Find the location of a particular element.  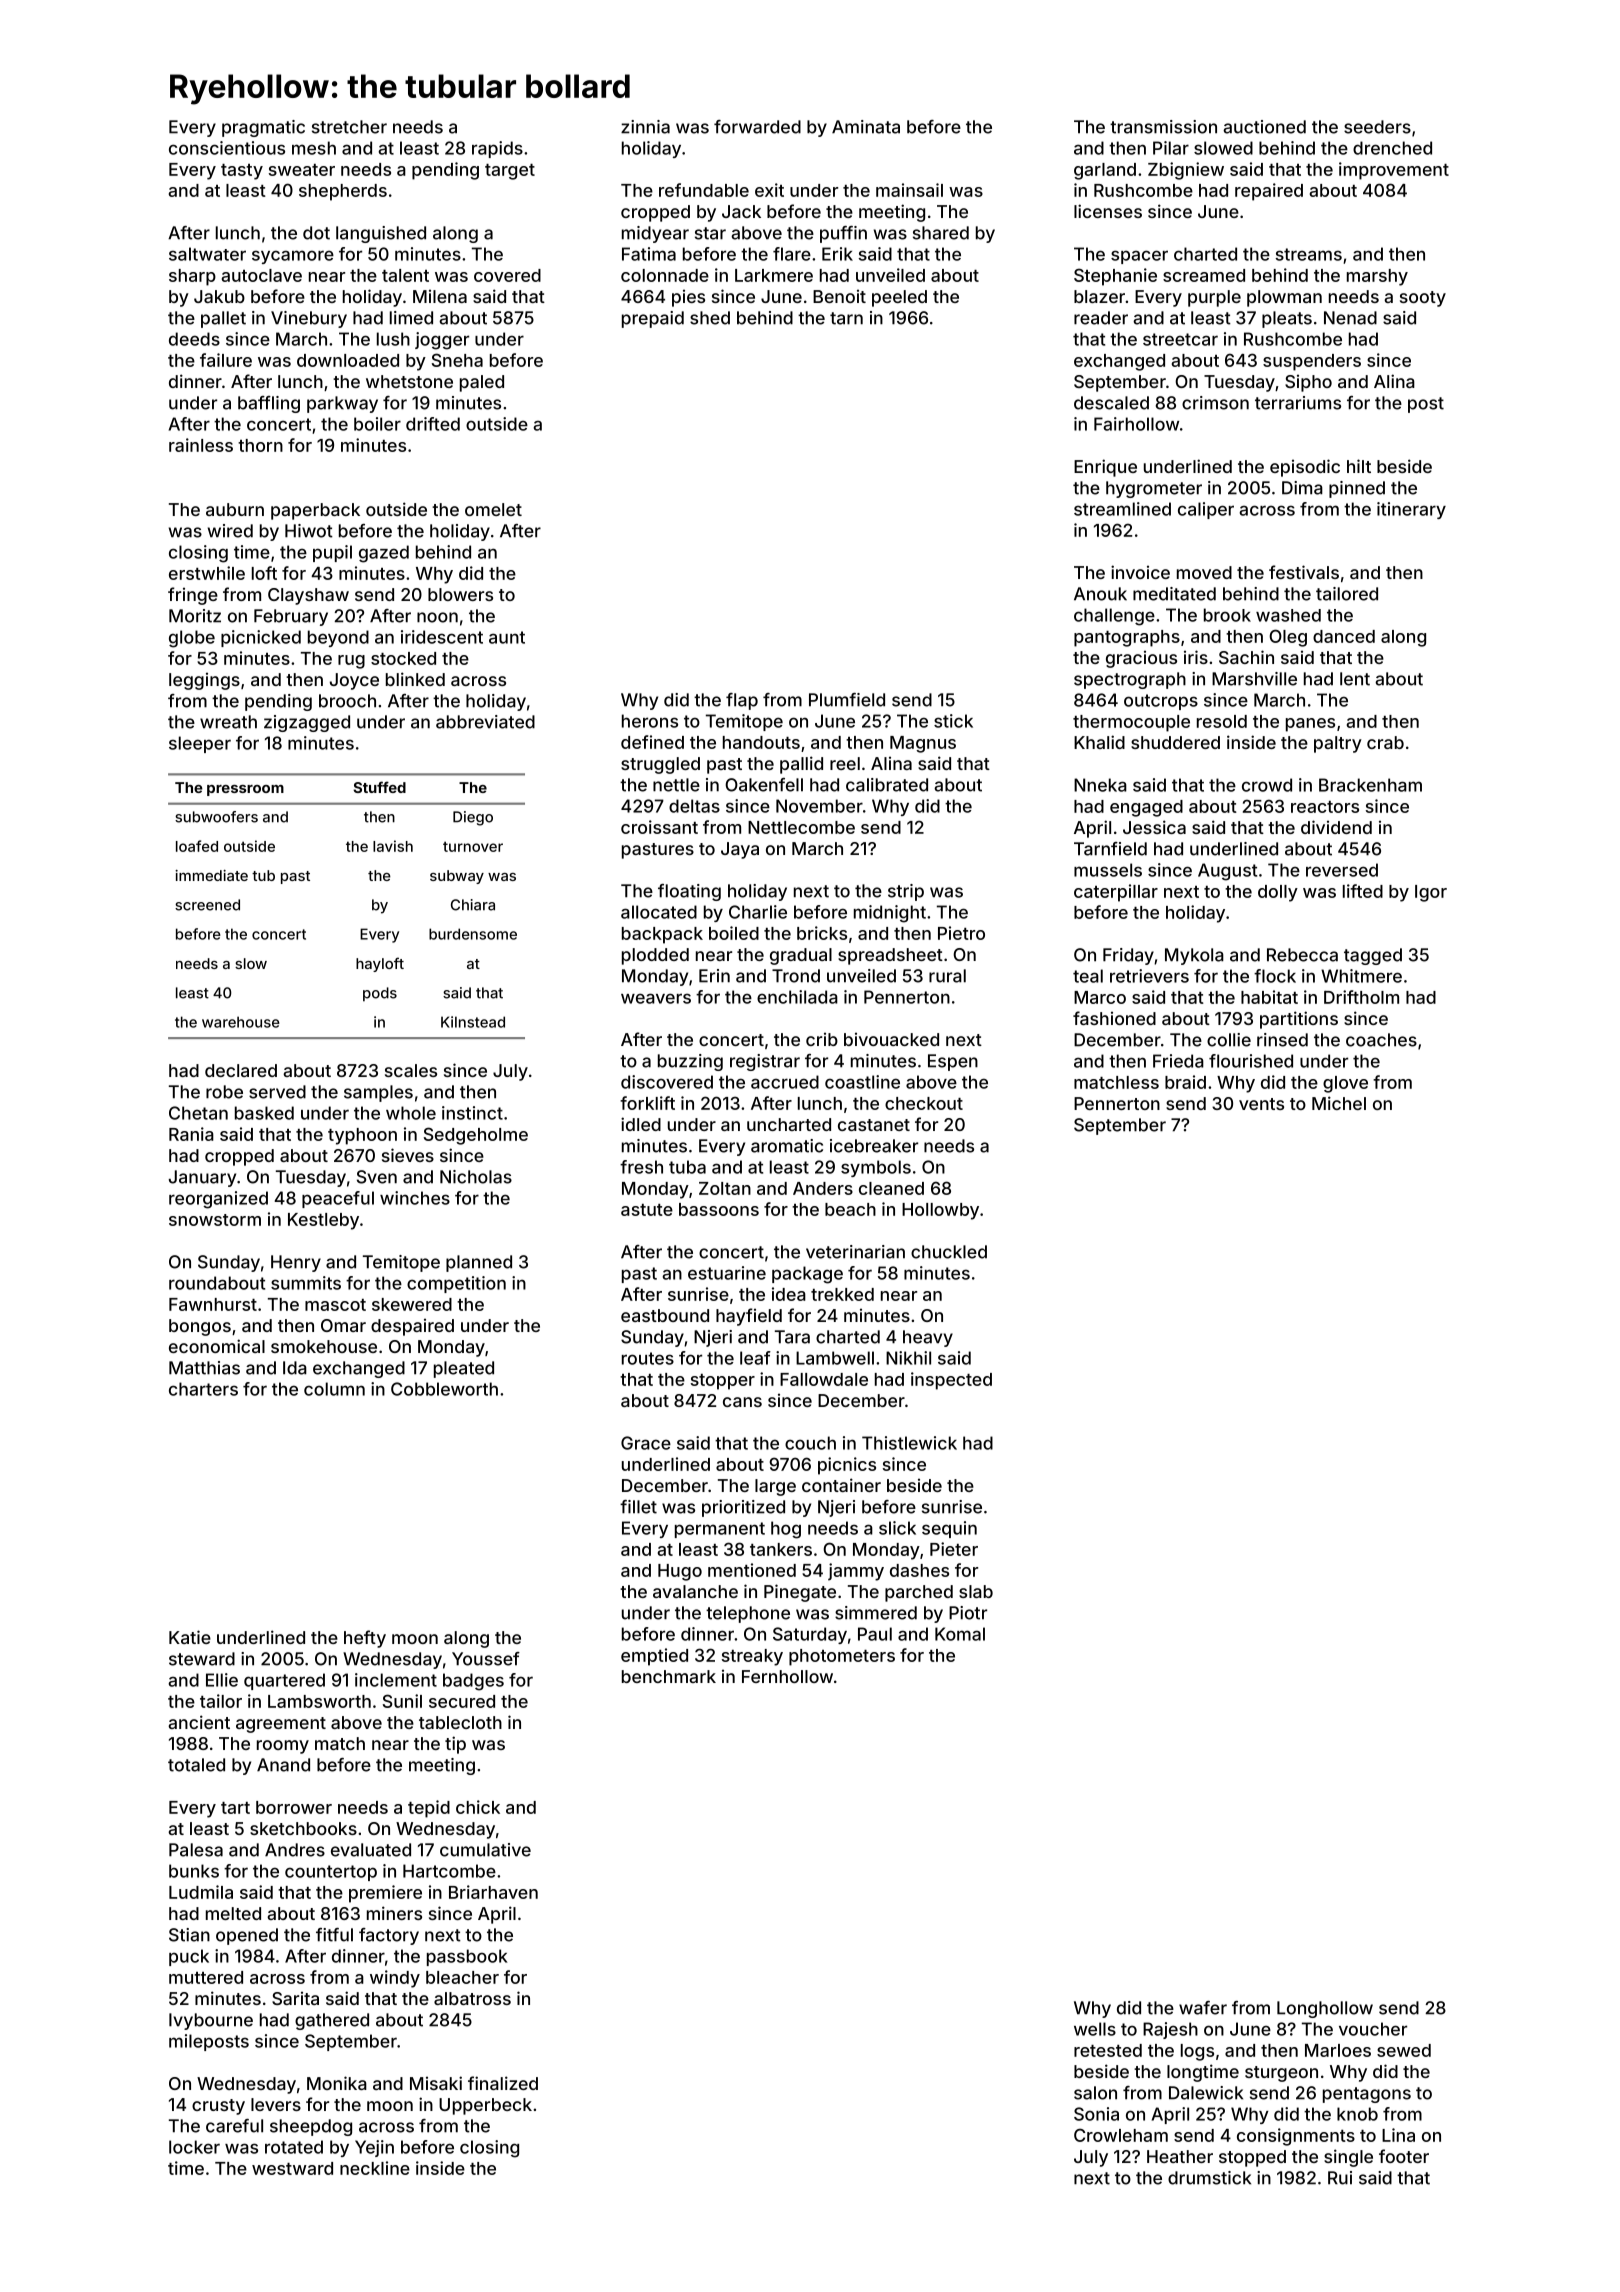

August is located at coordinates (1227, 872).
